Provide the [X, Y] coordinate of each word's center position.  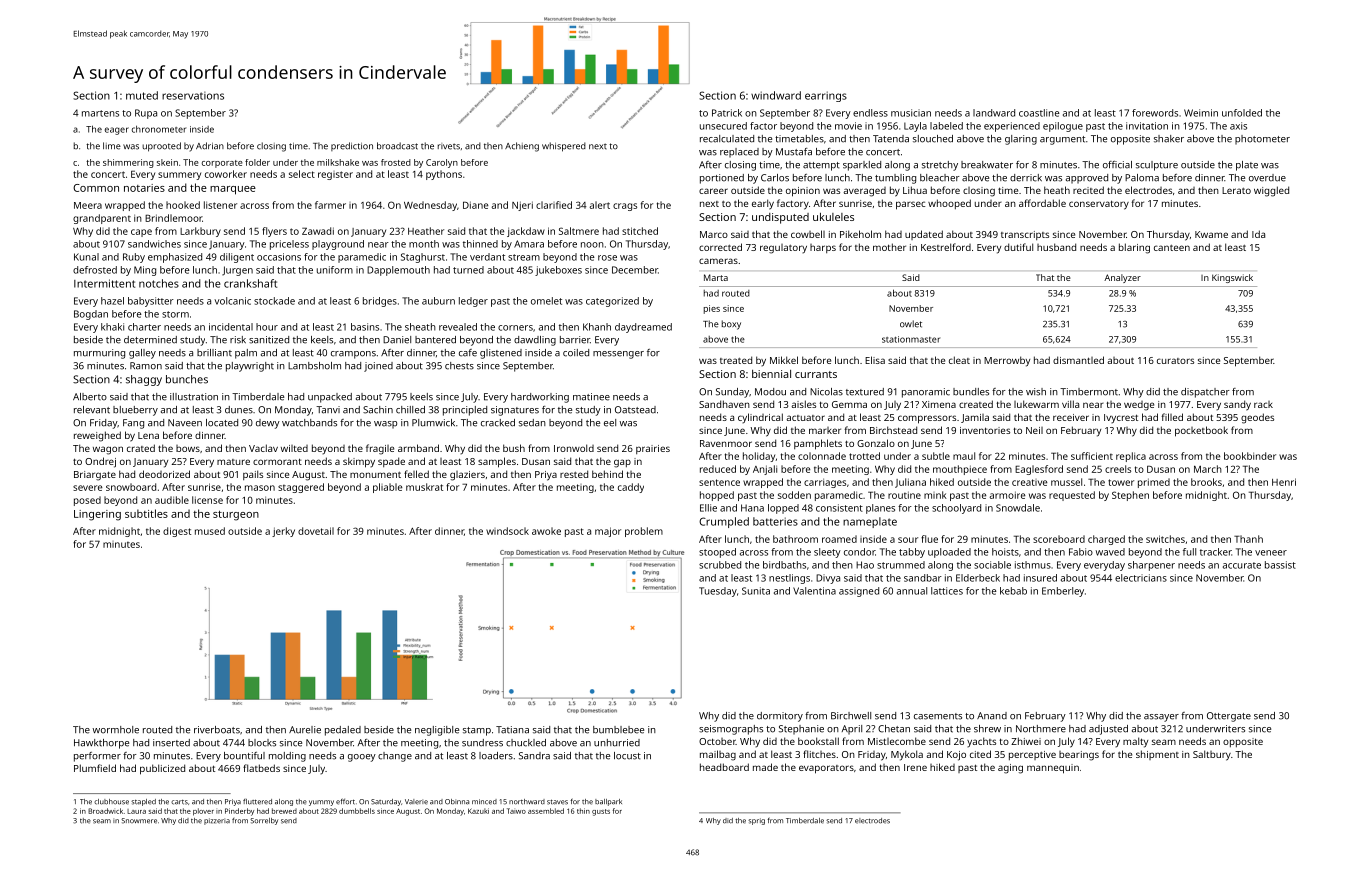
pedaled [343, 731]
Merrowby [1007, 361]
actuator [806, 418]
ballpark [608, 802]
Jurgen [237, 271]
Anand [992, 716]
